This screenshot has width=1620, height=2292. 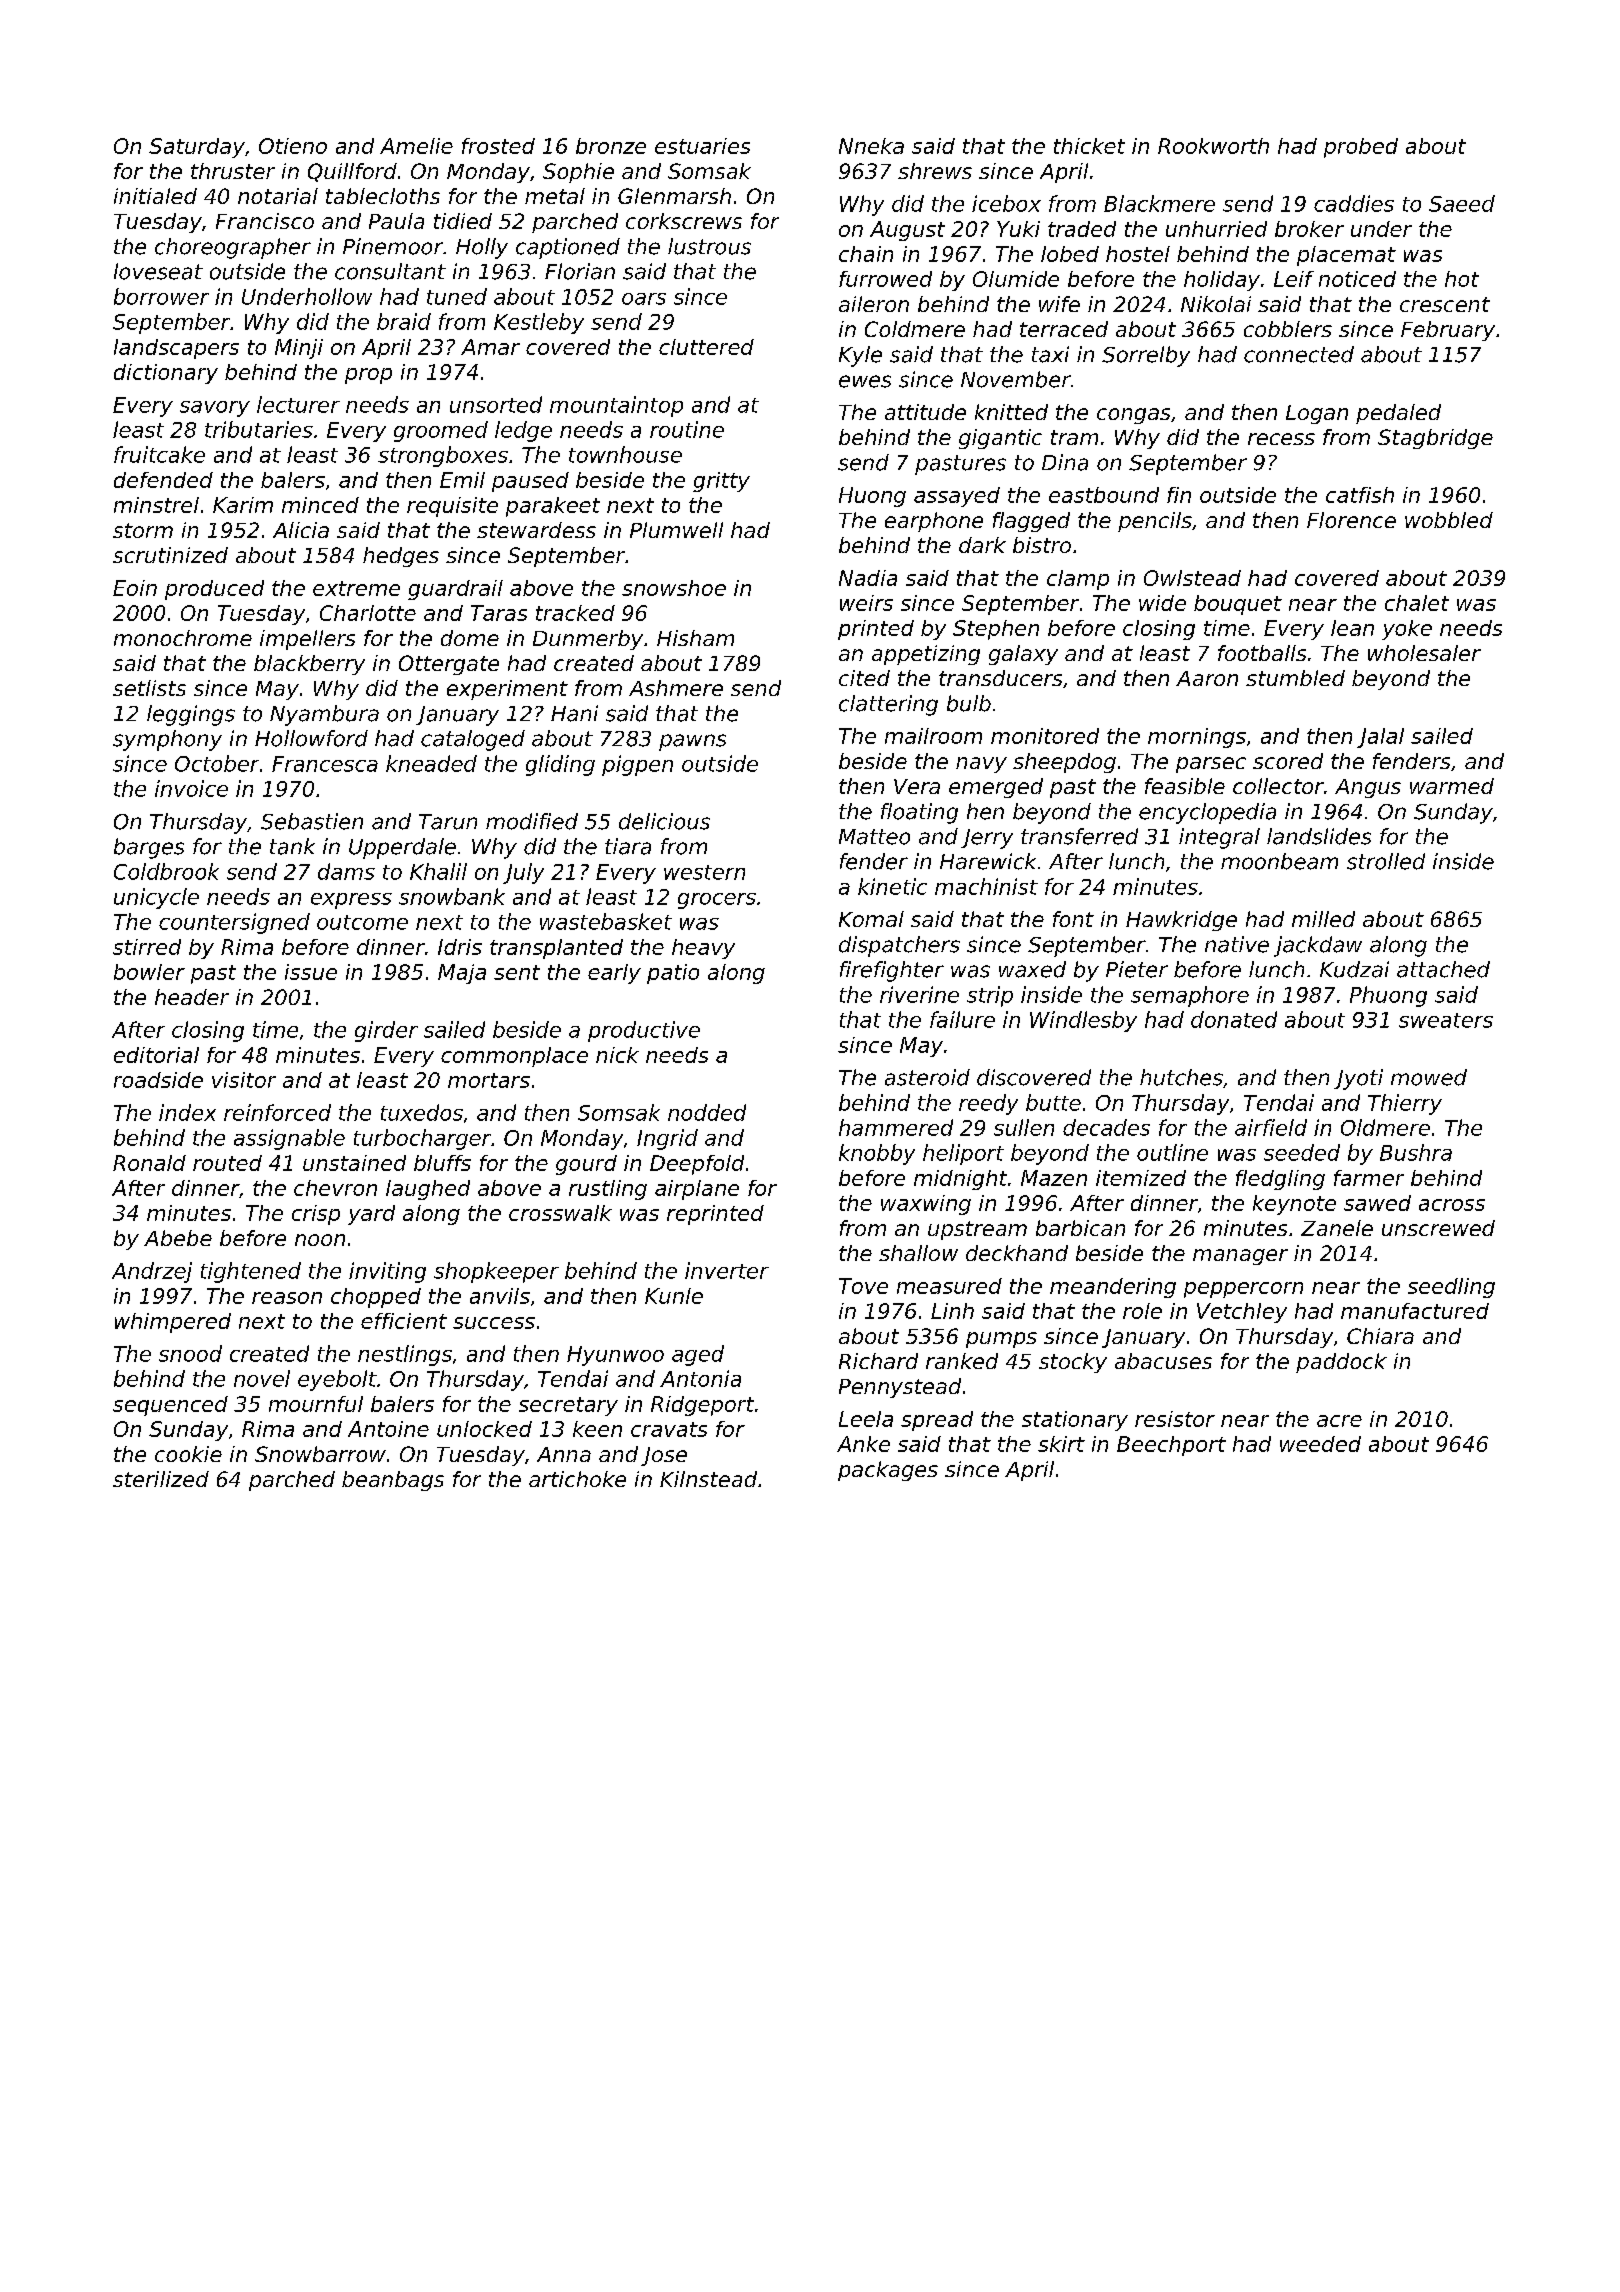 What do you see at coordinates (990, 996) in the screenshot?
I see `strip` at bounding box center [990, 996].
